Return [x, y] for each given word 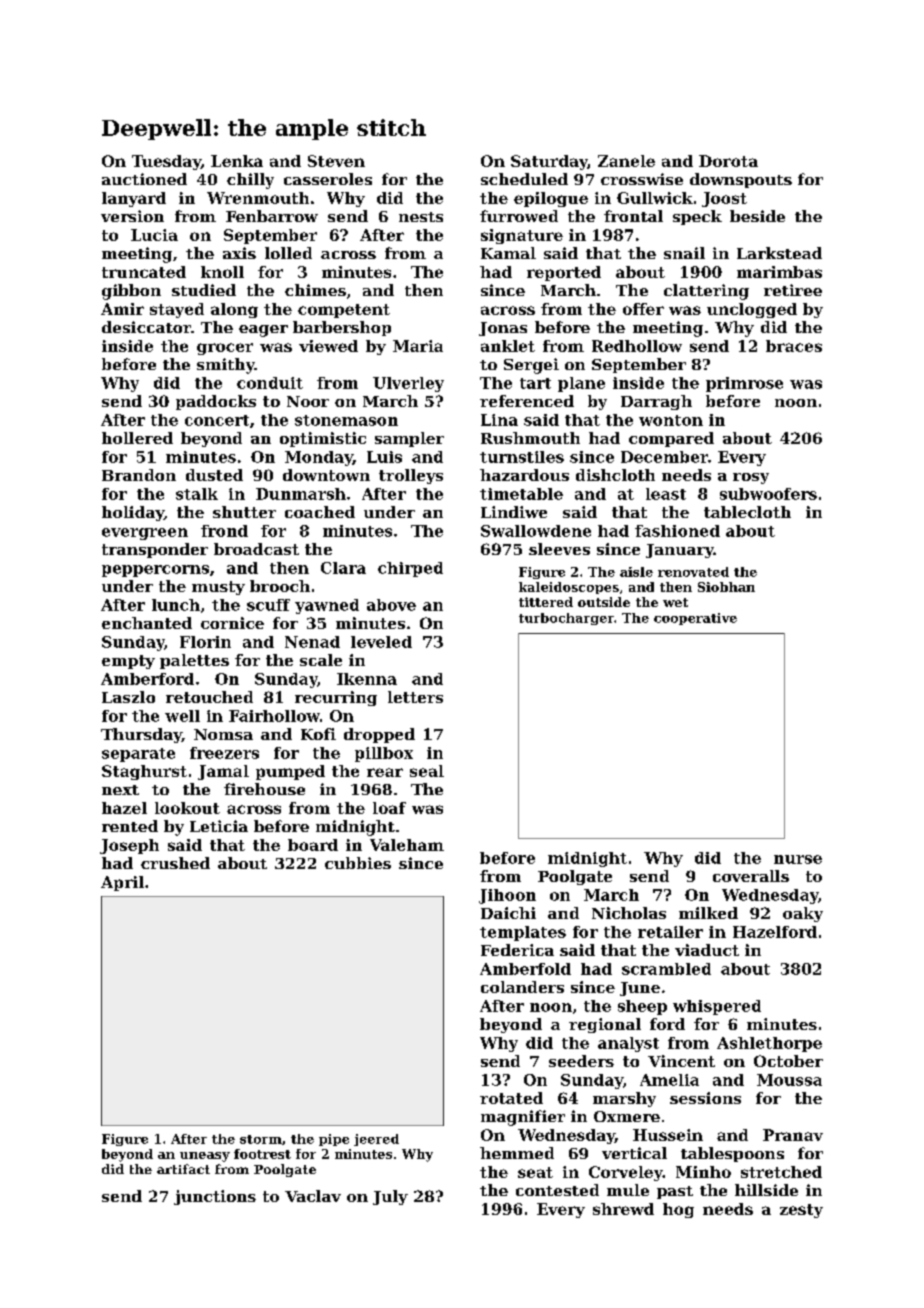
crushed [175, 863]
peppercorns [155, 571]
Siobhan [726, 587]
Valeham [407, 845]
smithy [226, 366]
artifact [183, 1169]
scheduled [524, 179]
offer [643, 309]
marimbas [779, 272]
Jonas [503, 329]
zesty [801, 1211]
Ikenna [367, 679]
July [390, 1197]
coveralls [751, 876]
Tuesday [166, 162]
